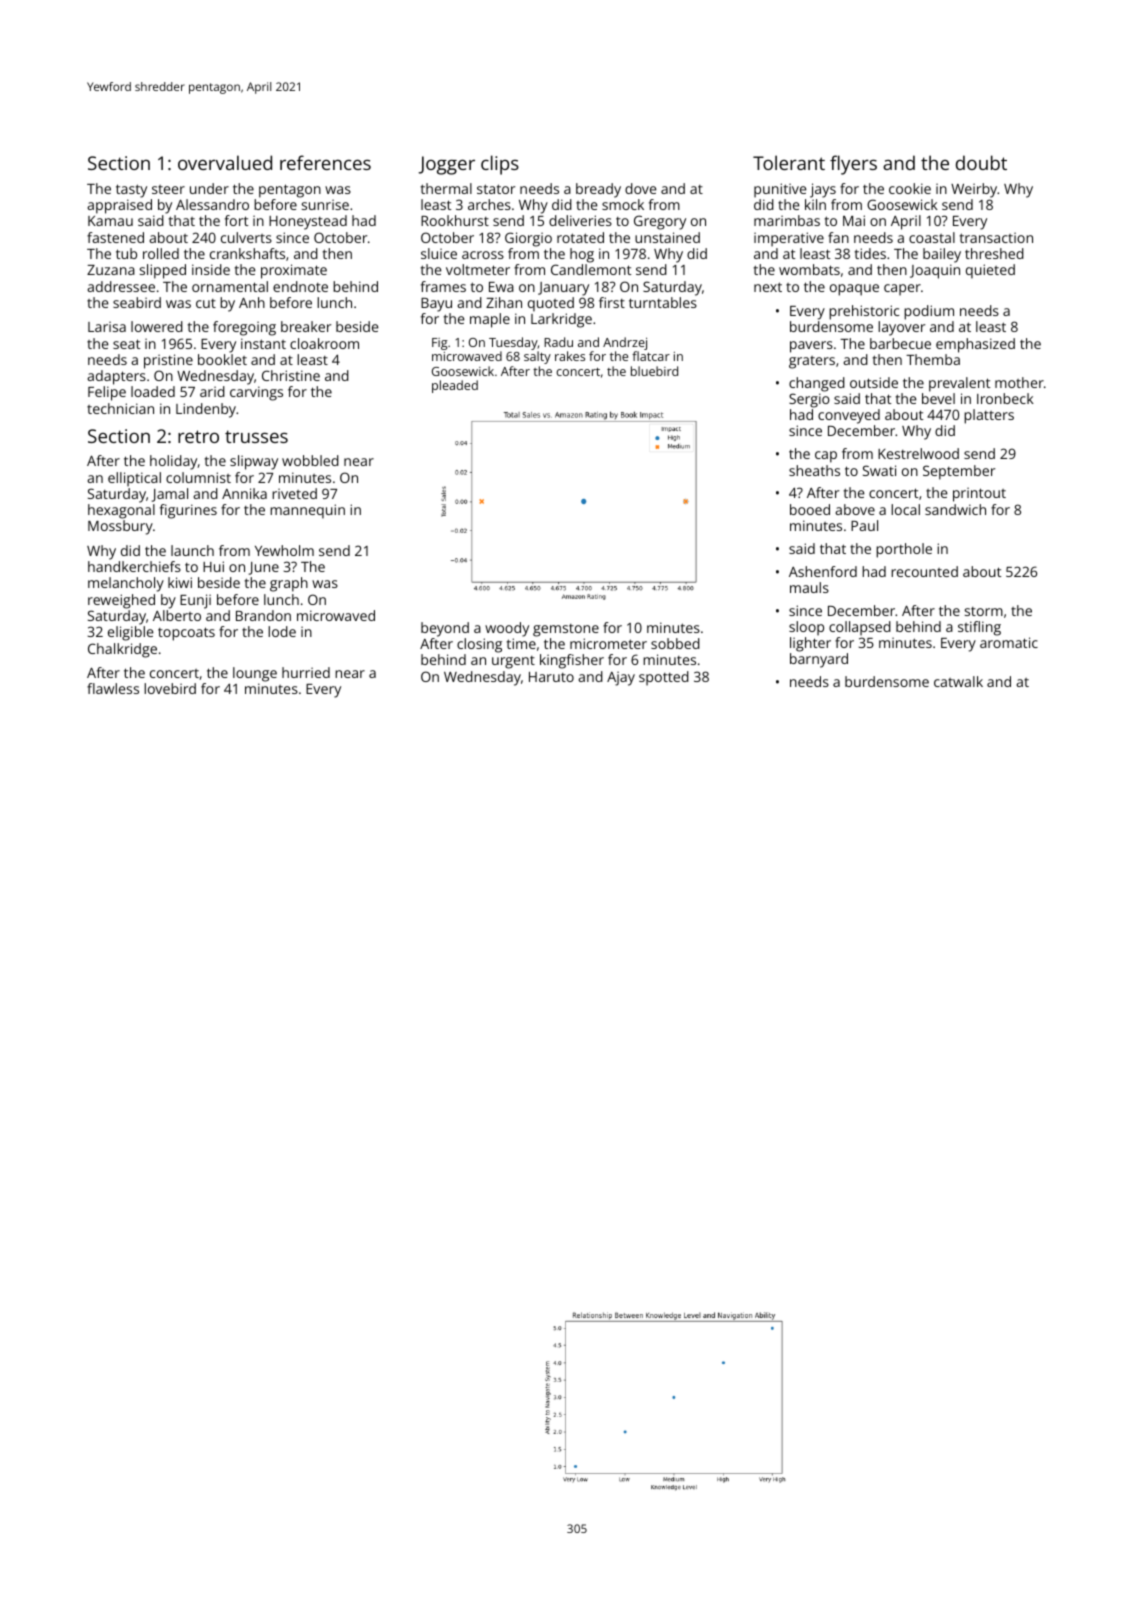  Describe the element at coordinates (621, 678) in the screenshot. I see `Ajay` at that location.
